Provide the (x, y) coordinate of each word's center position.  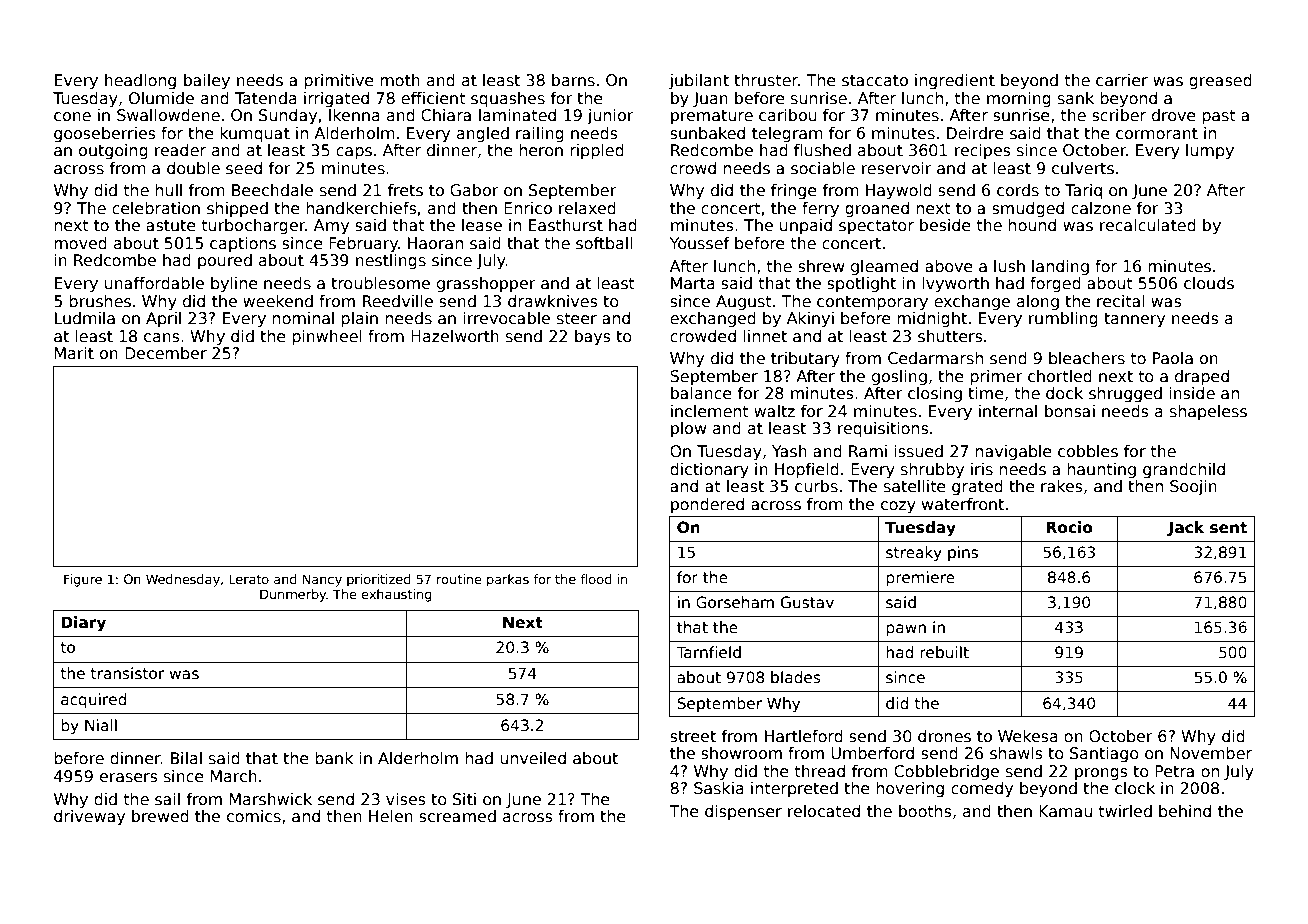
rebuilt (944, 652)
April (163, 319)
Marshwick (271, 799)
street (693, 737)
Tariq (1083, 191)
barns (573, 80)
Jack (1185, 528)
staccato (875, 81)
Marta (693, 283)
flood (596, 579)
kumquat (255, 134)
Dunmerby (293, 595)
